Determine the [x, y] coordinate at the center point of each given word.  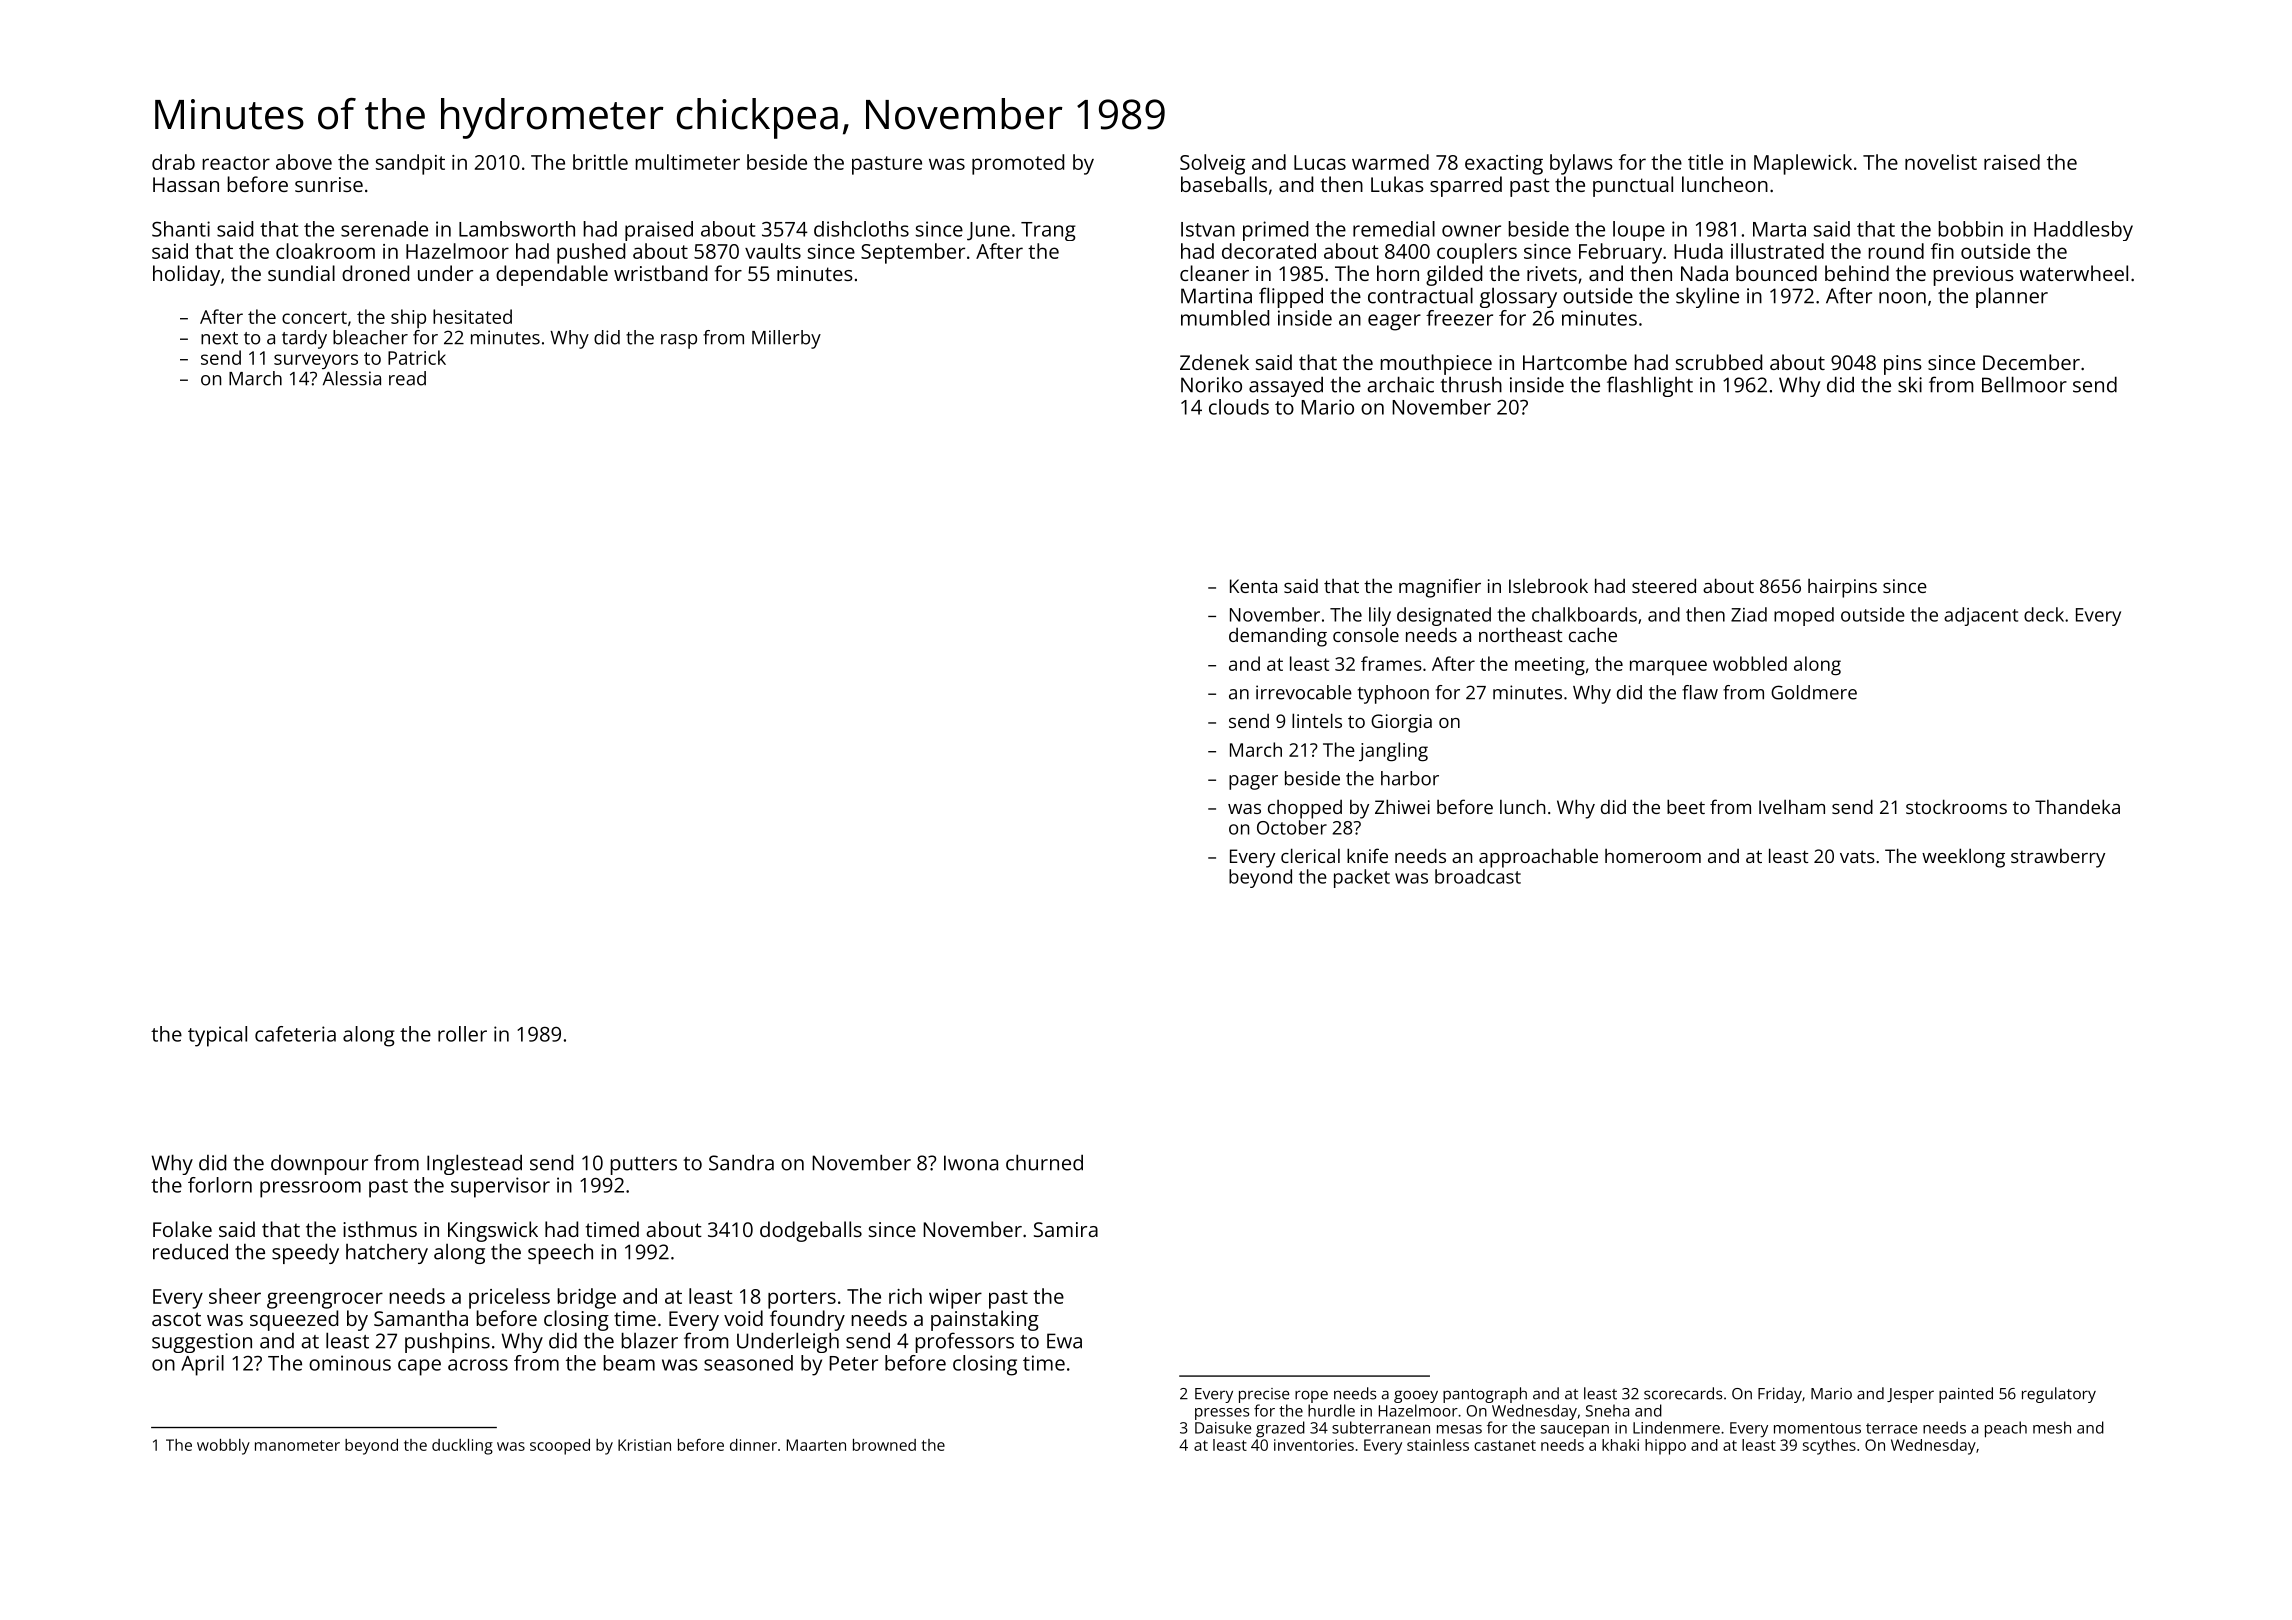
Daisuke [1223, 1427]
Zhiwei [1402, 806]
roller [462, 1034]
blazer [649, 1340]
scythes [1829, 1447]
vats [1857, 856]
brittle [600, 162]
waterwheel [2074, 273]
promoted [1018, 164]
